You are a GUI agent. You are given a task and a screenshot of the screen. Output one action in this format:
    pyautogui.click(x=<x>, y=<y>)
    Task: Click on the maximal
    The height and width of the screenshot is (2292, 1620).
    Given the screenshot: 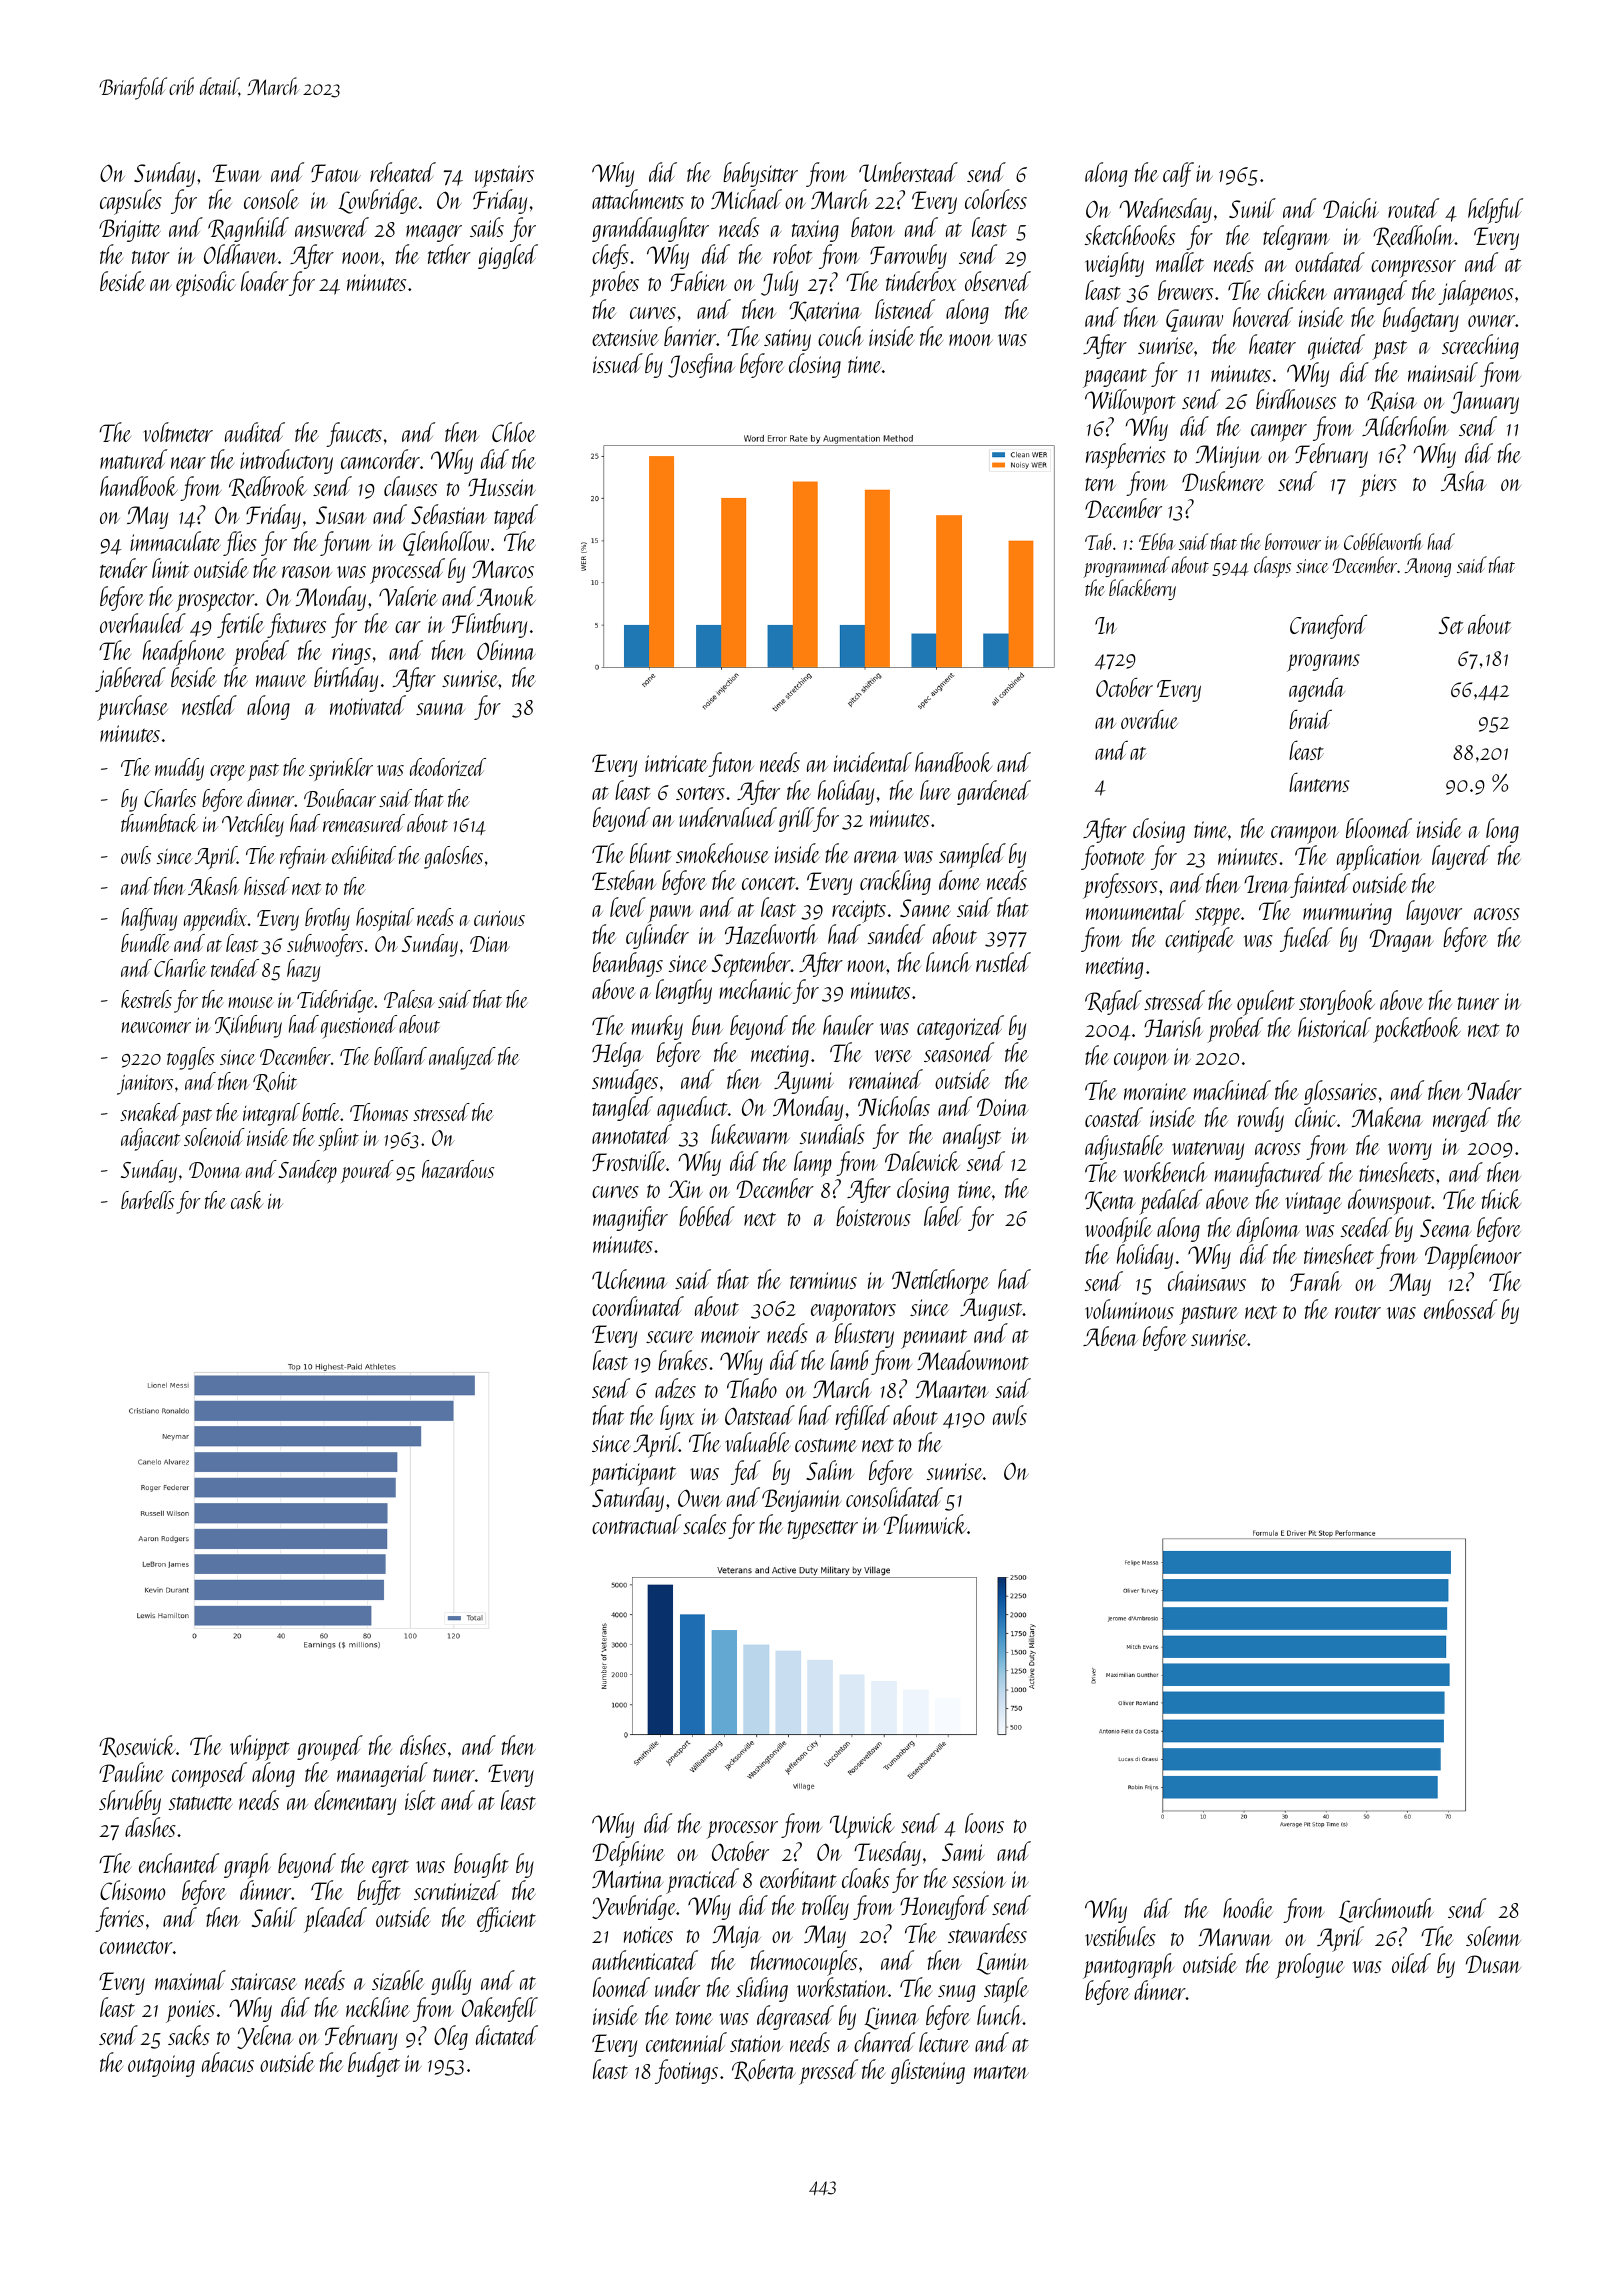 What is the action you would take?
    pyautogui.click(x=190, y=1980)
